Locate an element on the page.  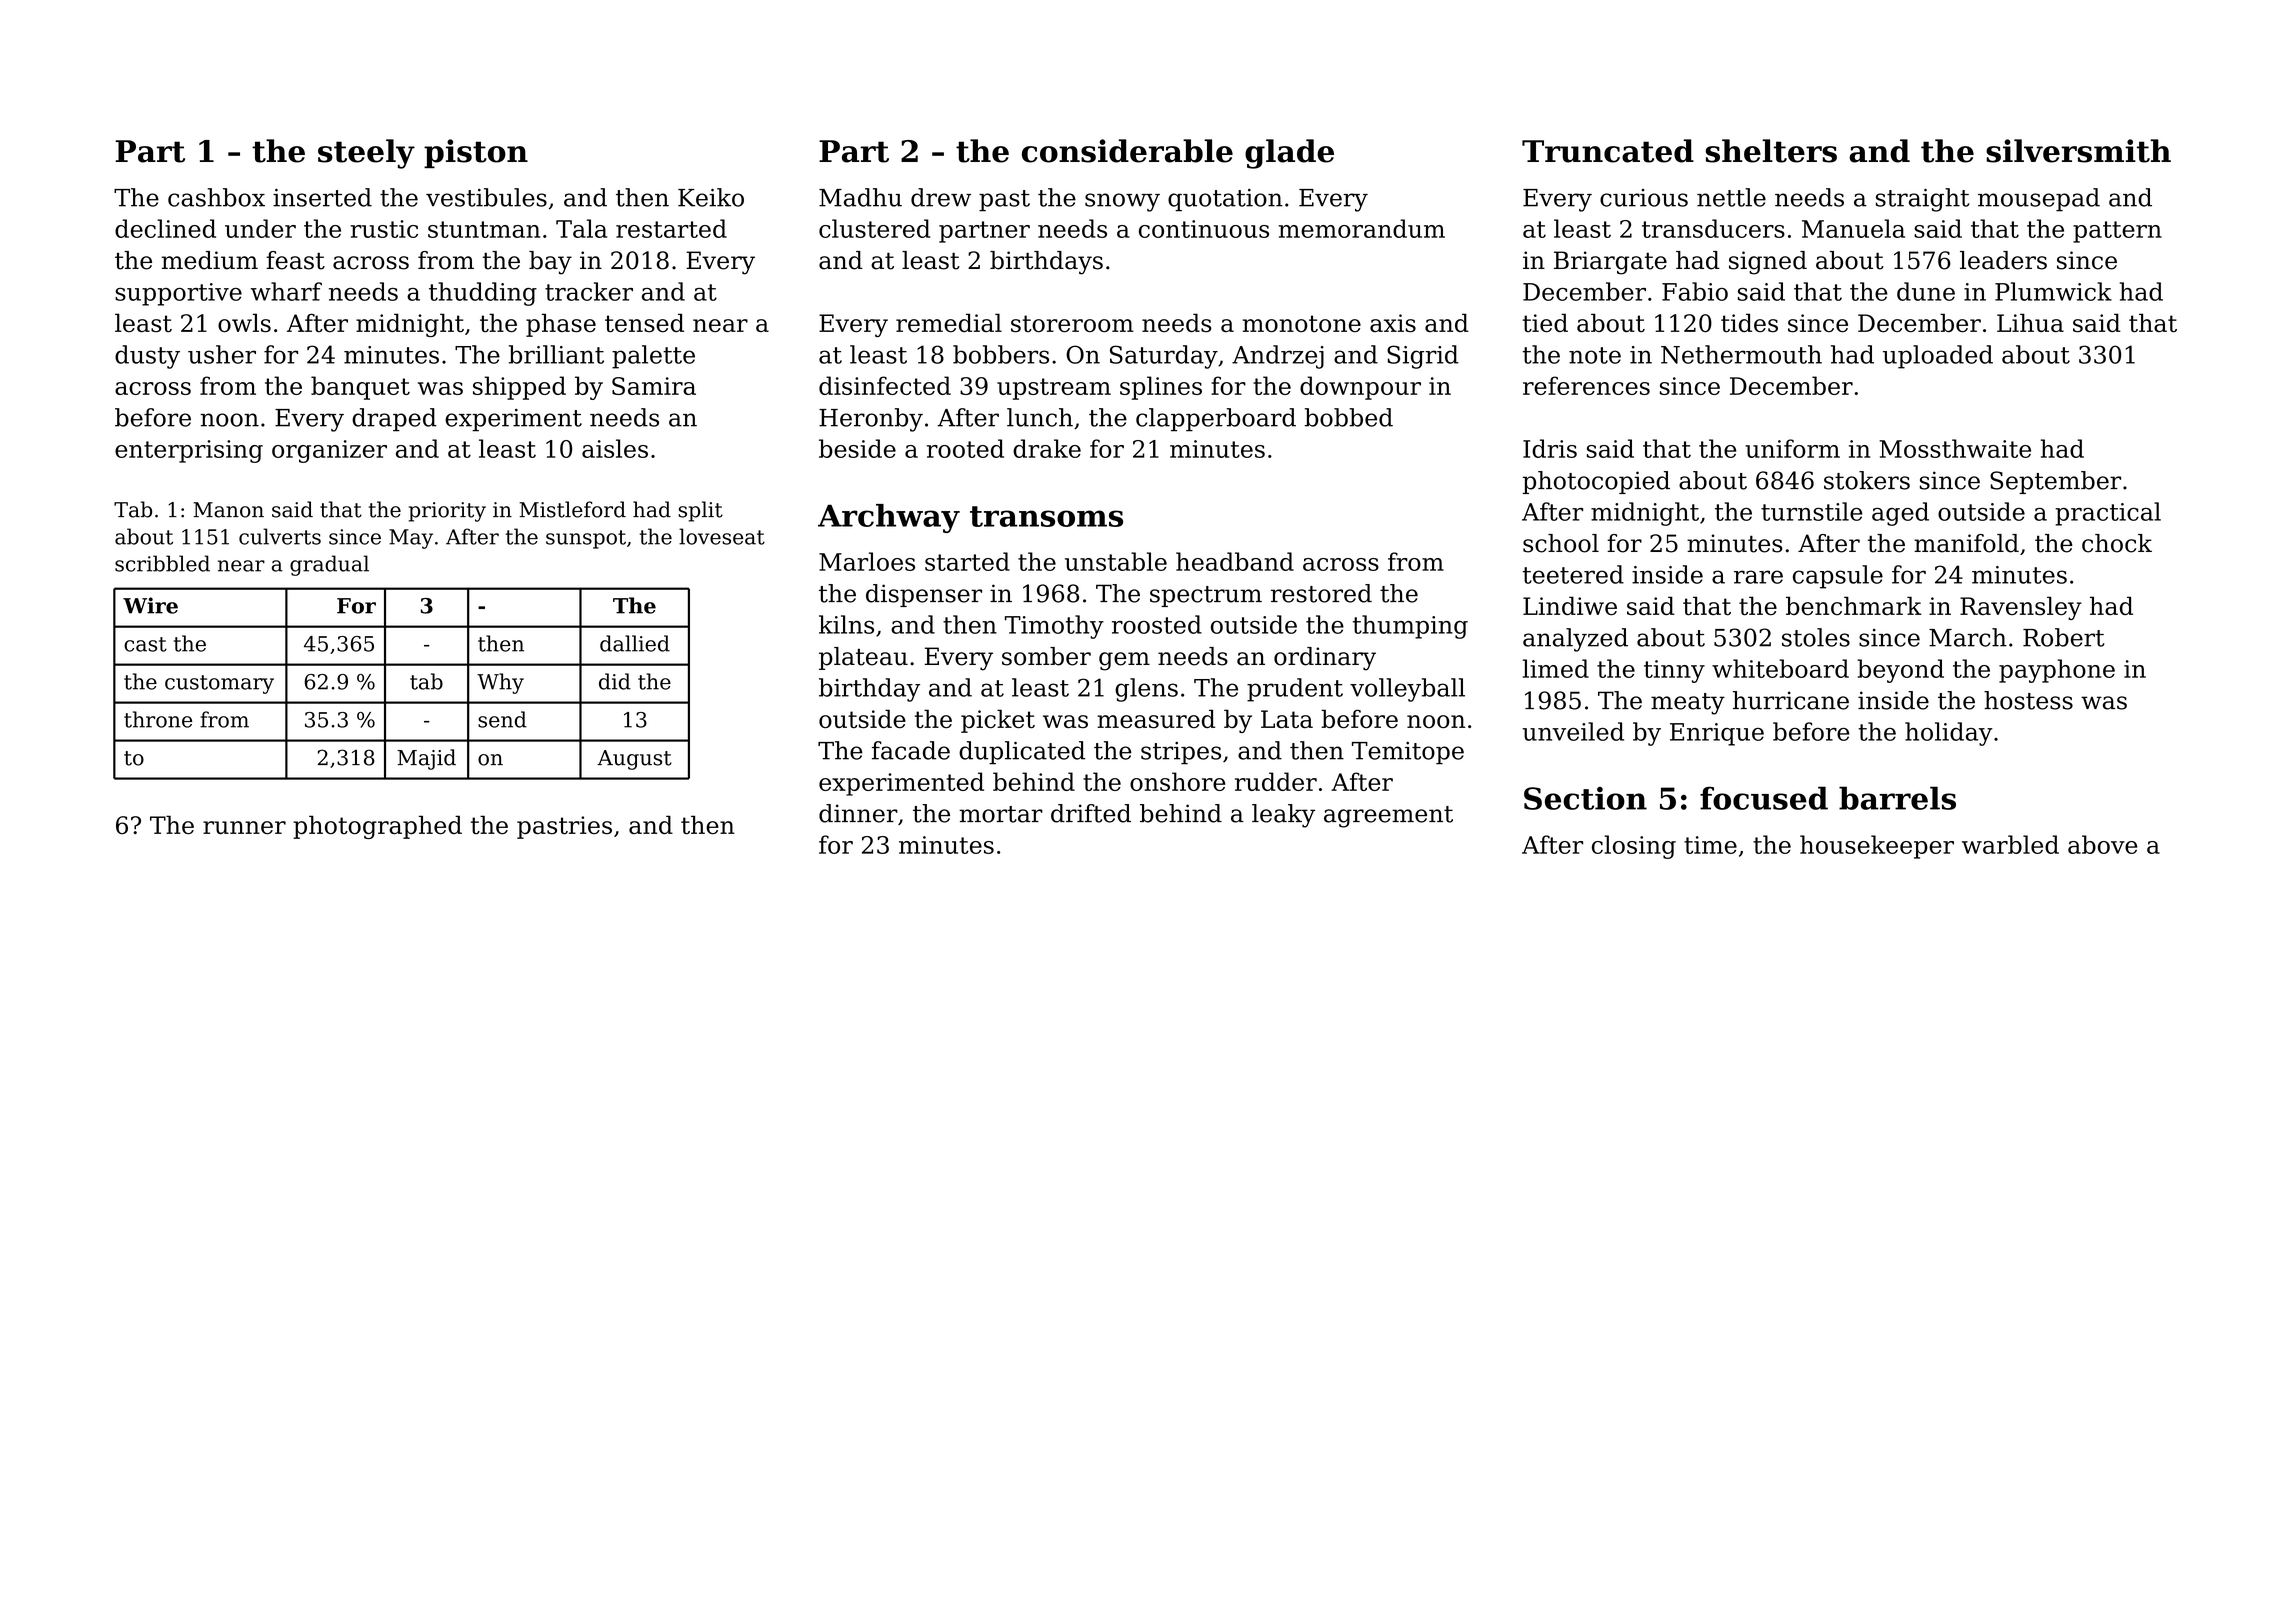
Keiko is located at coordinates (711, 197).
